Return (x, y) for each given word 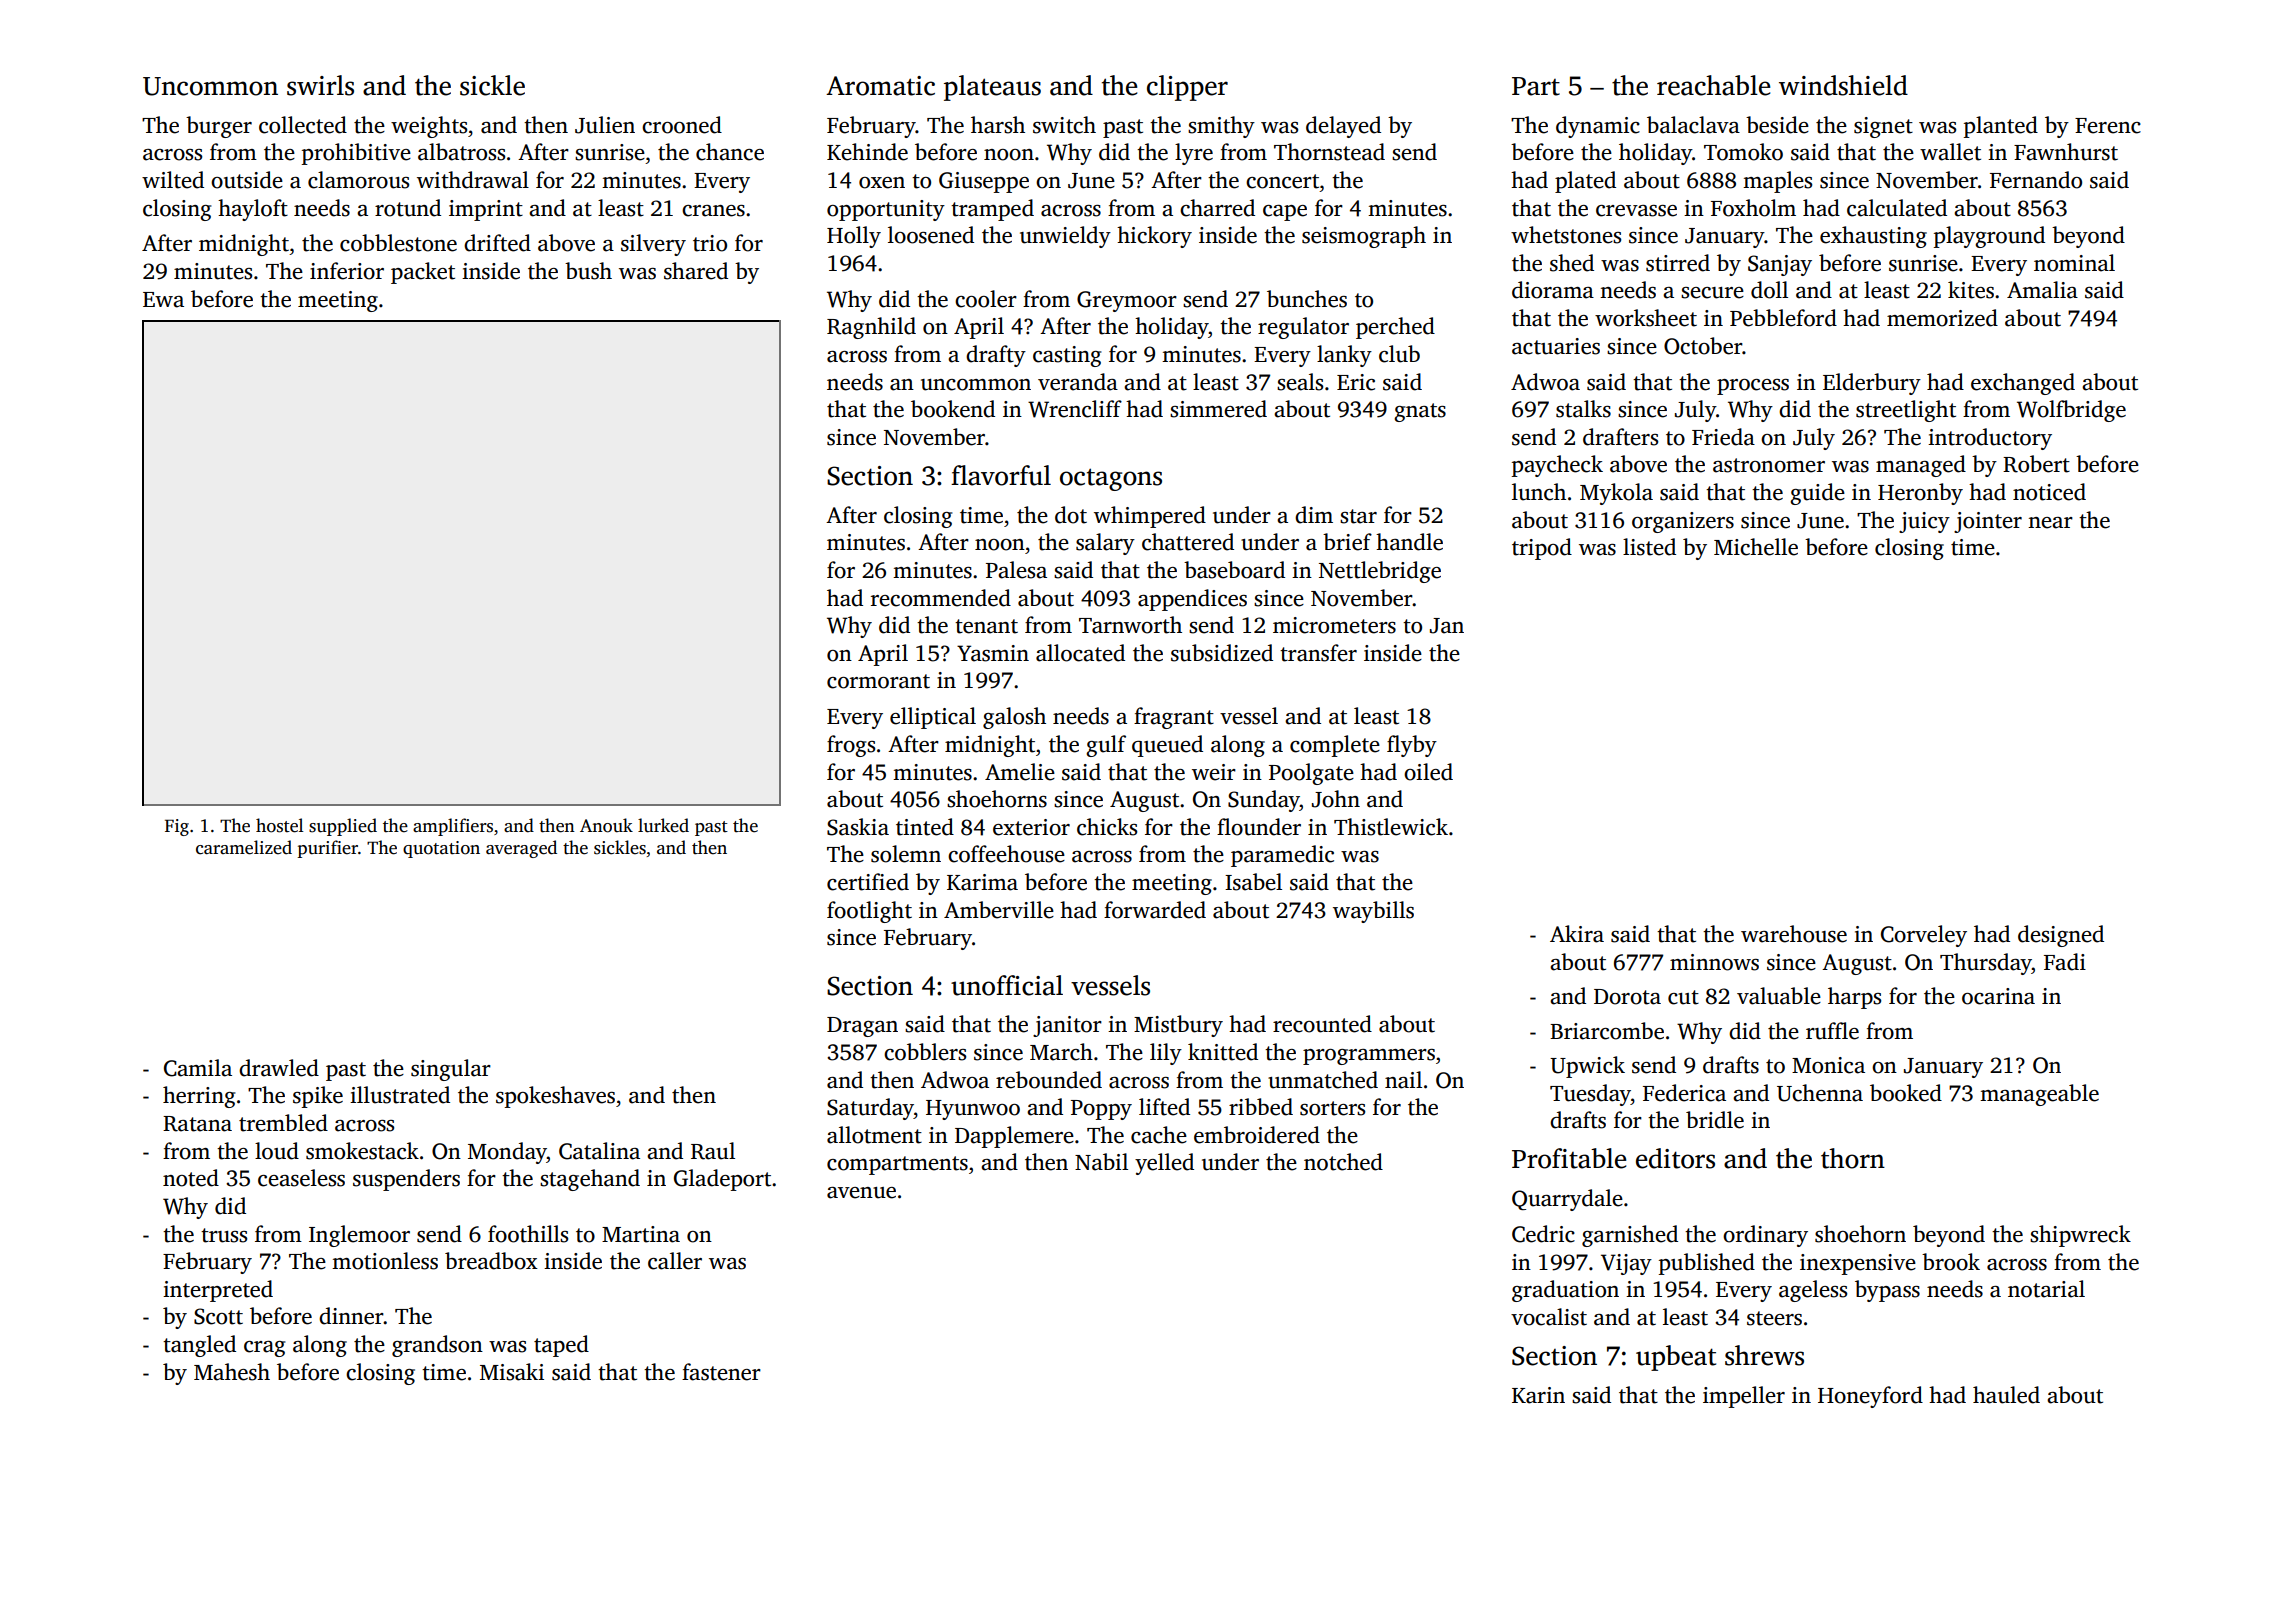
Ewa (163, 300)
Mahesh (232, 1372)
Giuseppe (984, 182)
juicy (1924, 522)
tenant (986, 626)
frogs (851, 746)
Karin (1538, 1395)
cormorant (878, 681)
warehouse (1794, 934)
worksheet (1646, 318)
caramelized (244, 847)
